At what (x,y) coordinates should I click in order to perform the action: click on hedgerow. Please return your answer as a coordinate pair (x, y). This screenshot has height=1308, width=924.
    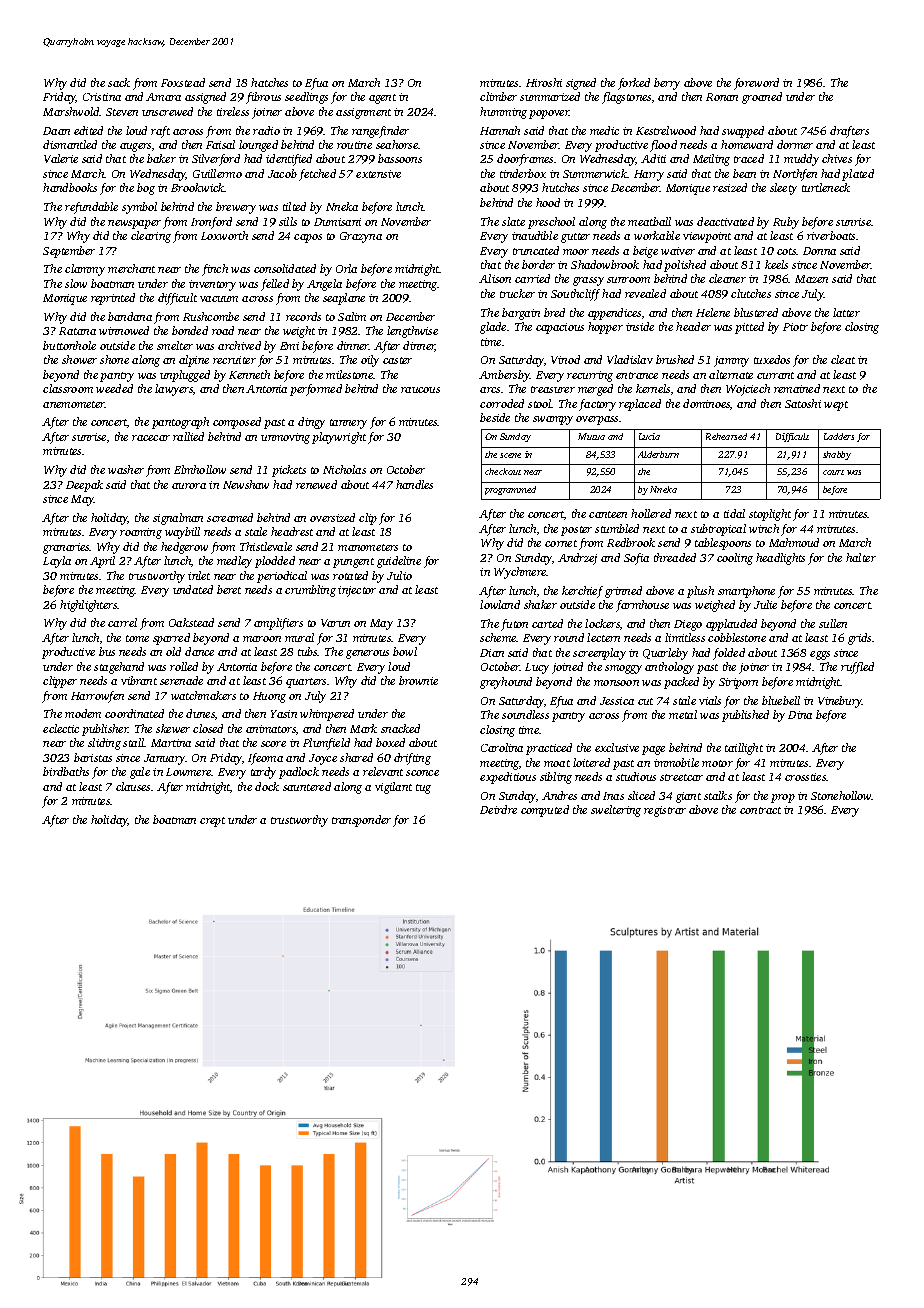
    Looking at the image, I should click on (184, 548).
